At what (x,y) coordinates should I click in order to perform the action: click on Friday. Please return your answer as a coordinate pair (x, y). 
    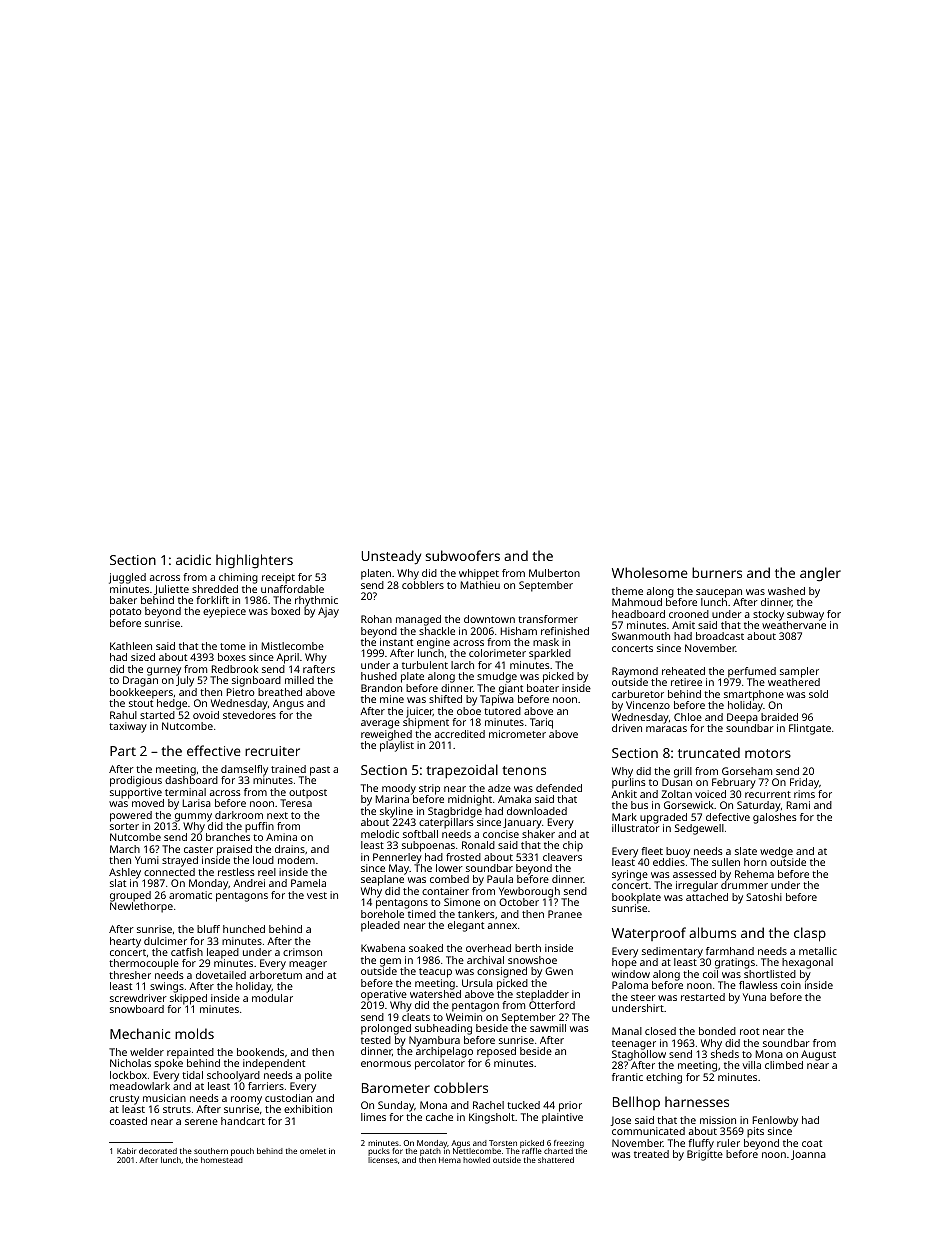
    Looking at the image, I should click on (804, 783).
